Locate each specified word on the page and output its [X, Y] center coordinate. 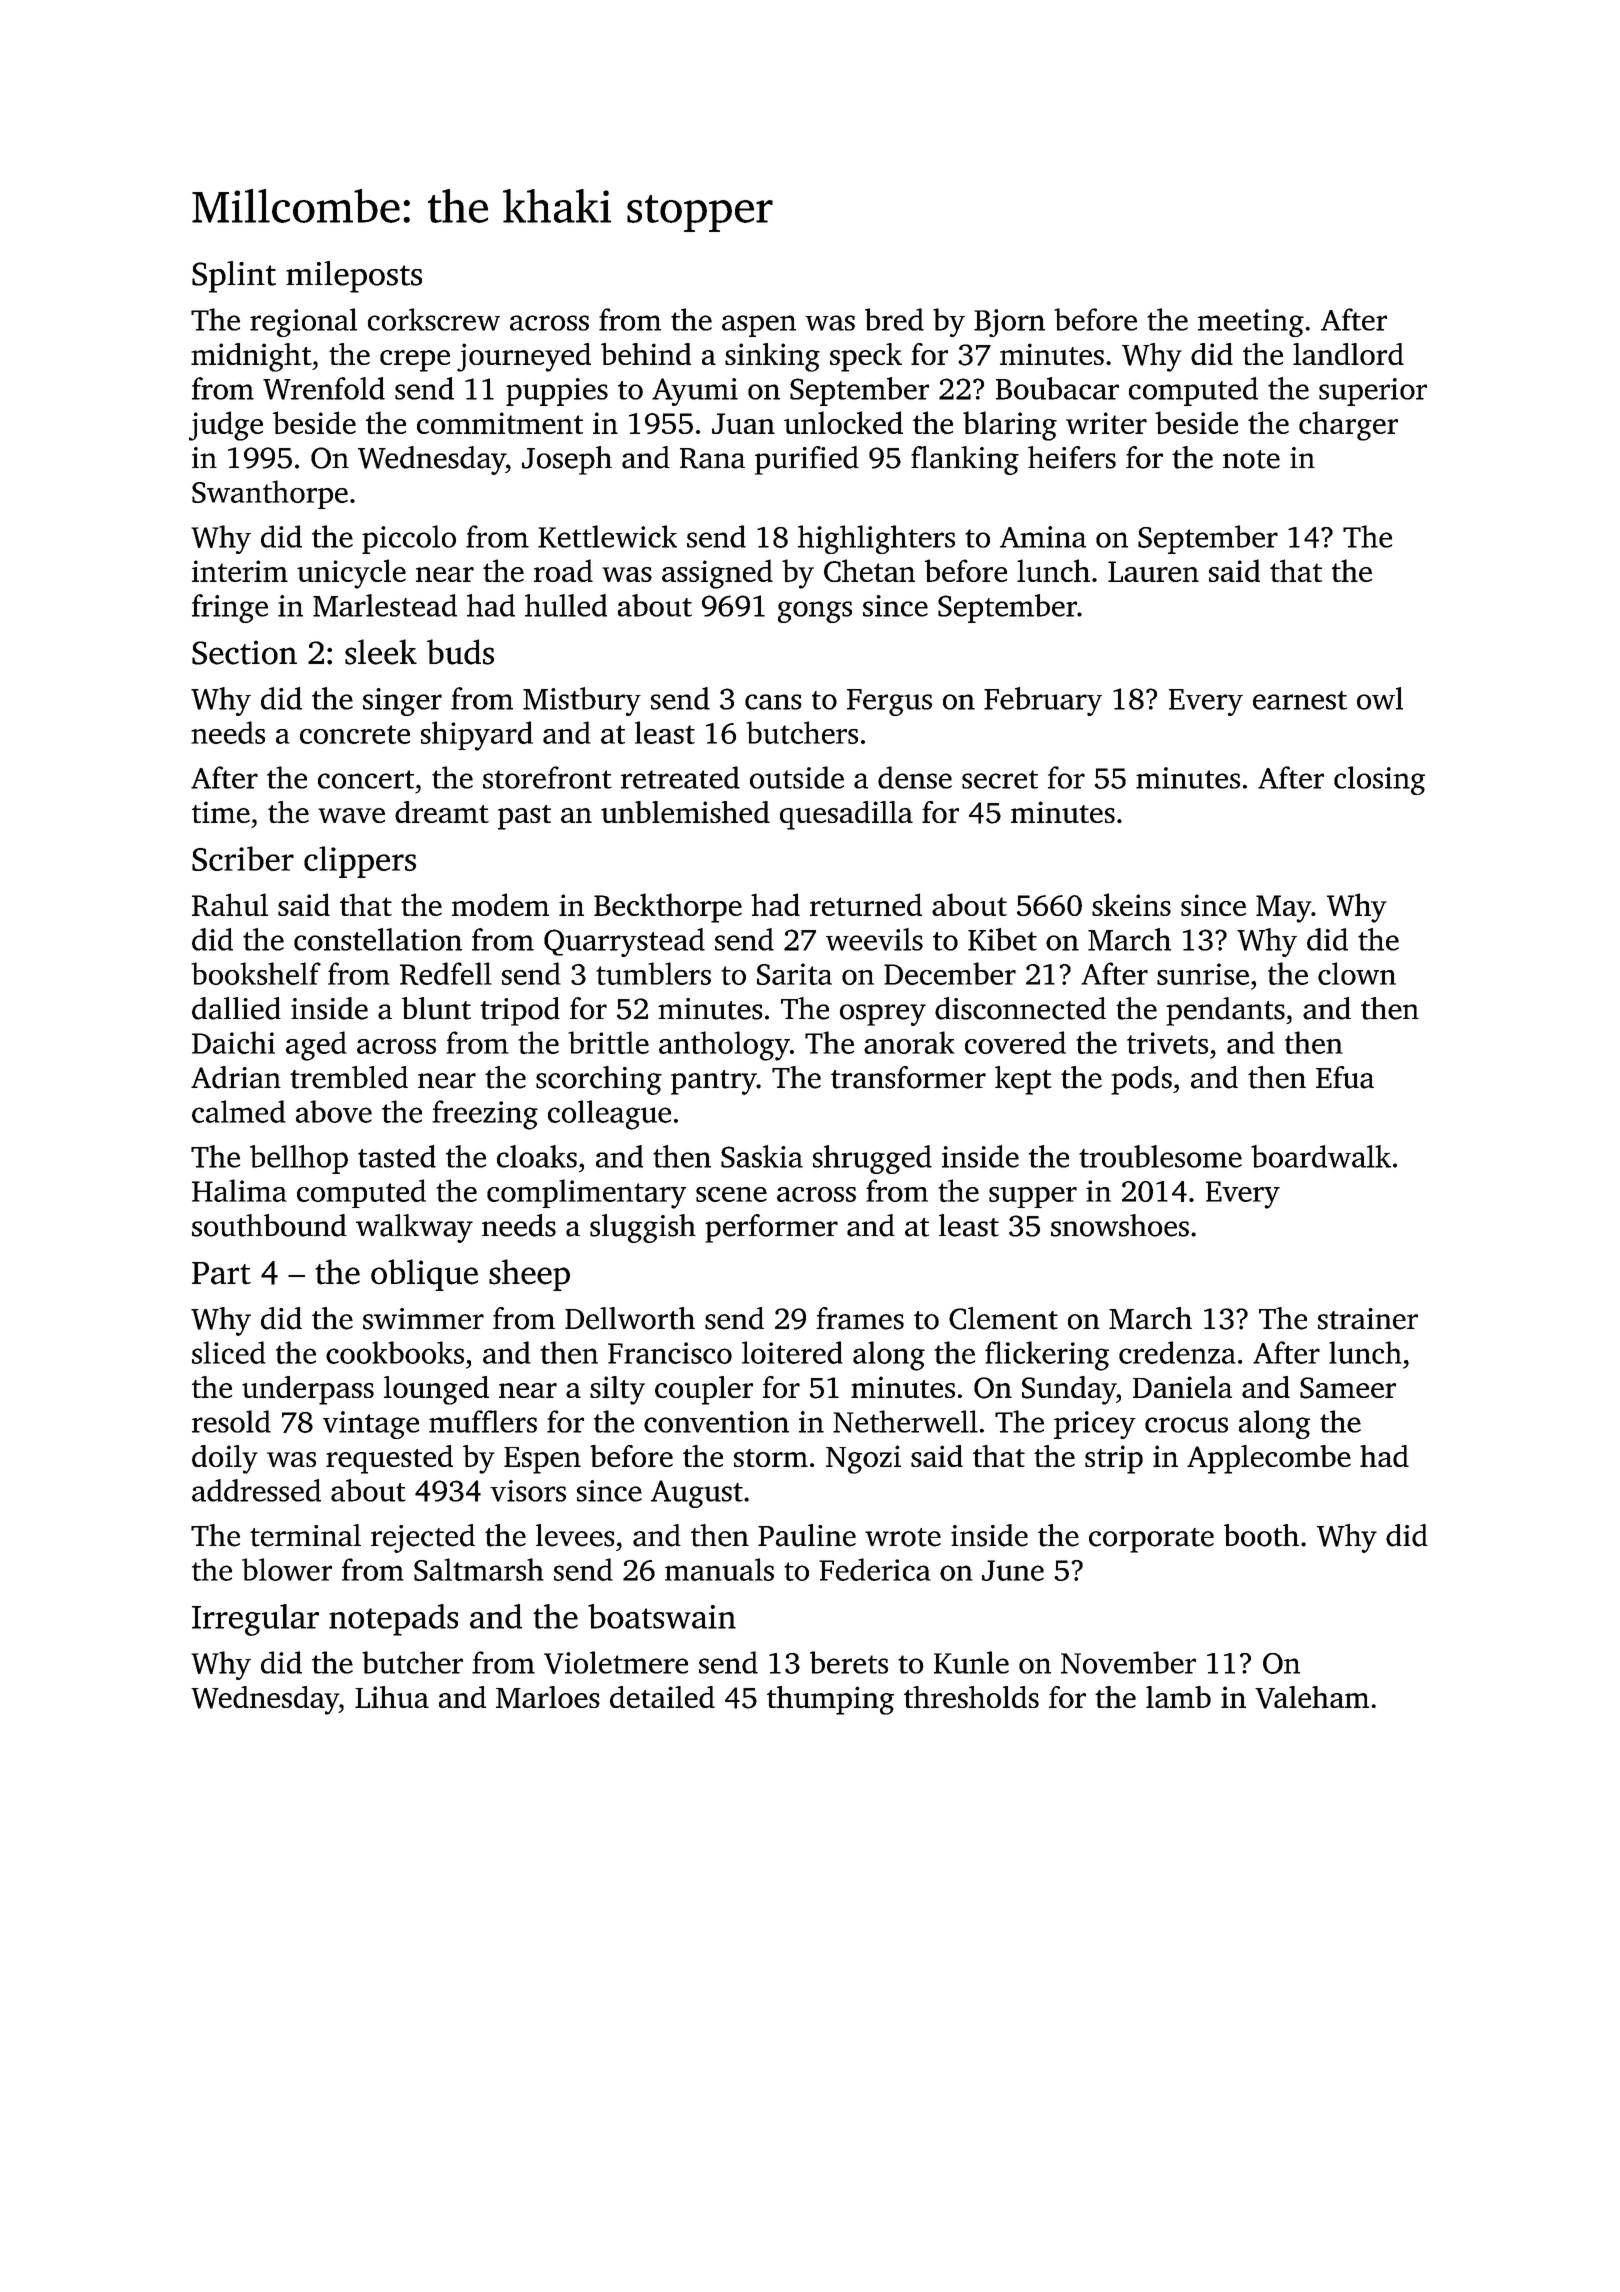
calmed [239, 1111]
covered [1015, 1042]
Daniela [1182, 1387]
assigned [717, 574]
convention [716, 1422]
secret [1000, 779]
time [221, 812]
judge [226, 426]
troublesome [1160, 1156]
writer [1106, 423]
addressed [256, 1490]
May [1283, 909]
